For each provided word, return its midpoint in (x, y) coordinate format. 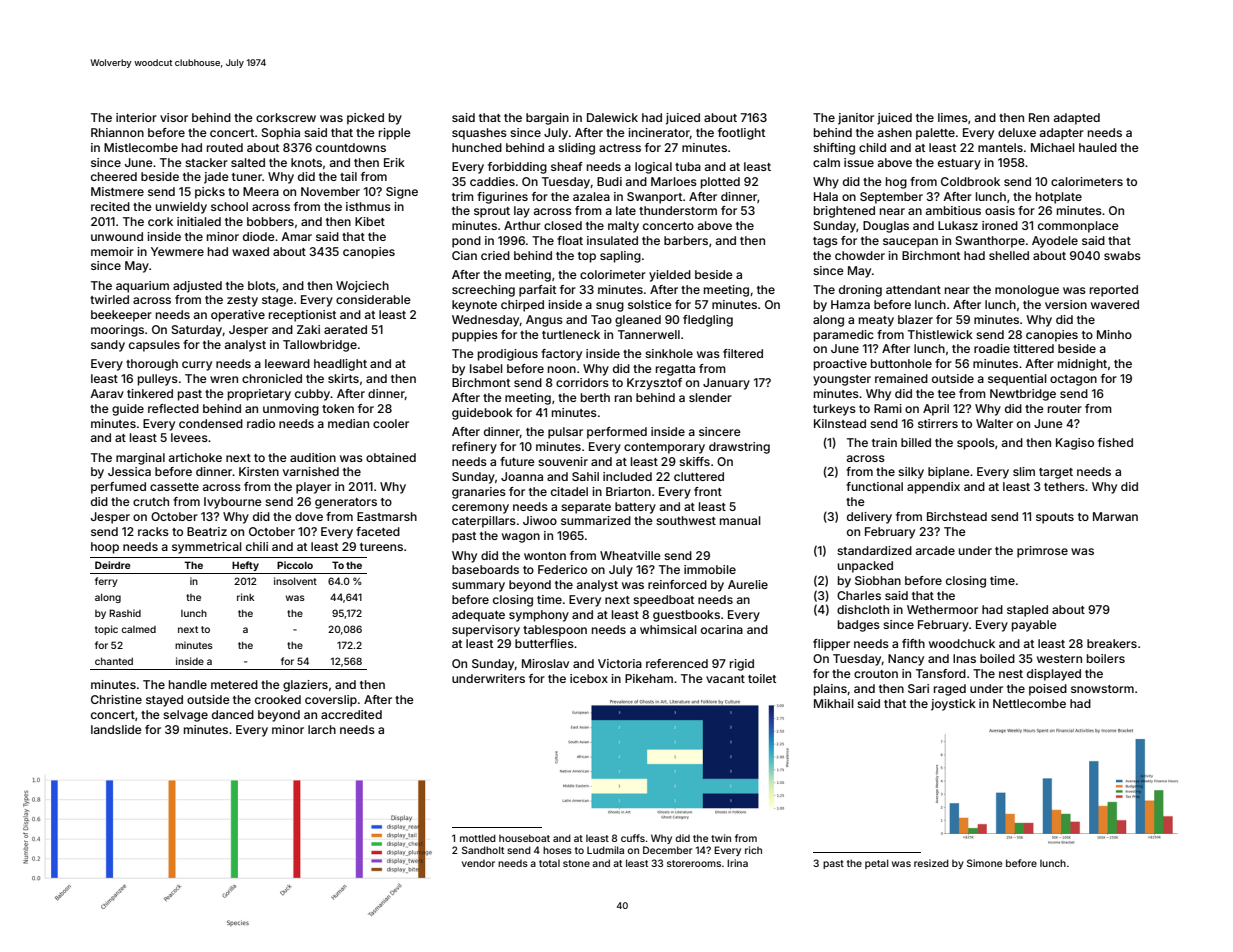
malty (623, 227)
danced (233, 714)
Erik (394, 162)
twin (721, 838)
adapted (1077, 119)
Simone (984, 863)
